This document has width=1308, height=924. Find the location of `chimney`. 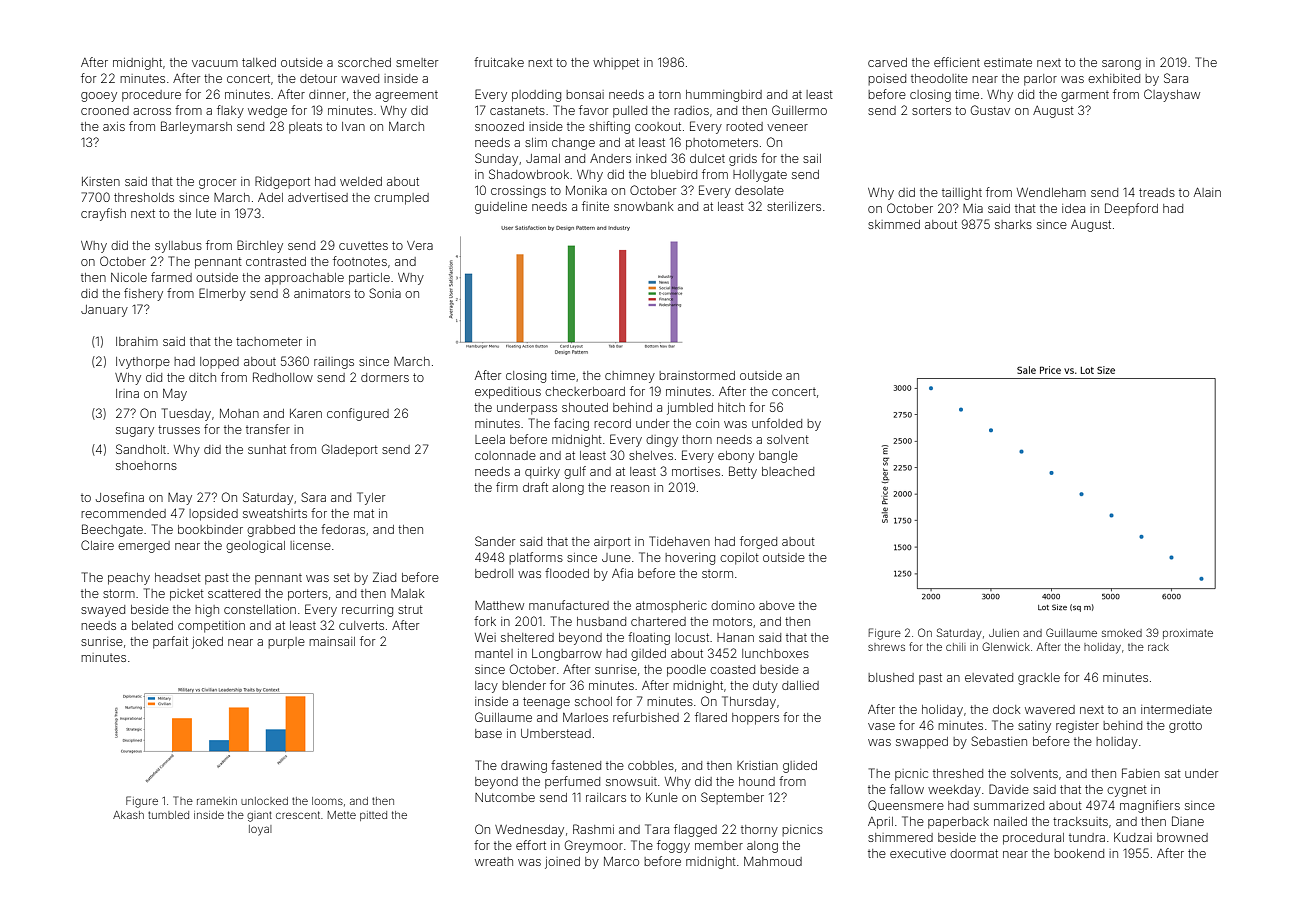

chimney is located at coordinates (630, 377).
